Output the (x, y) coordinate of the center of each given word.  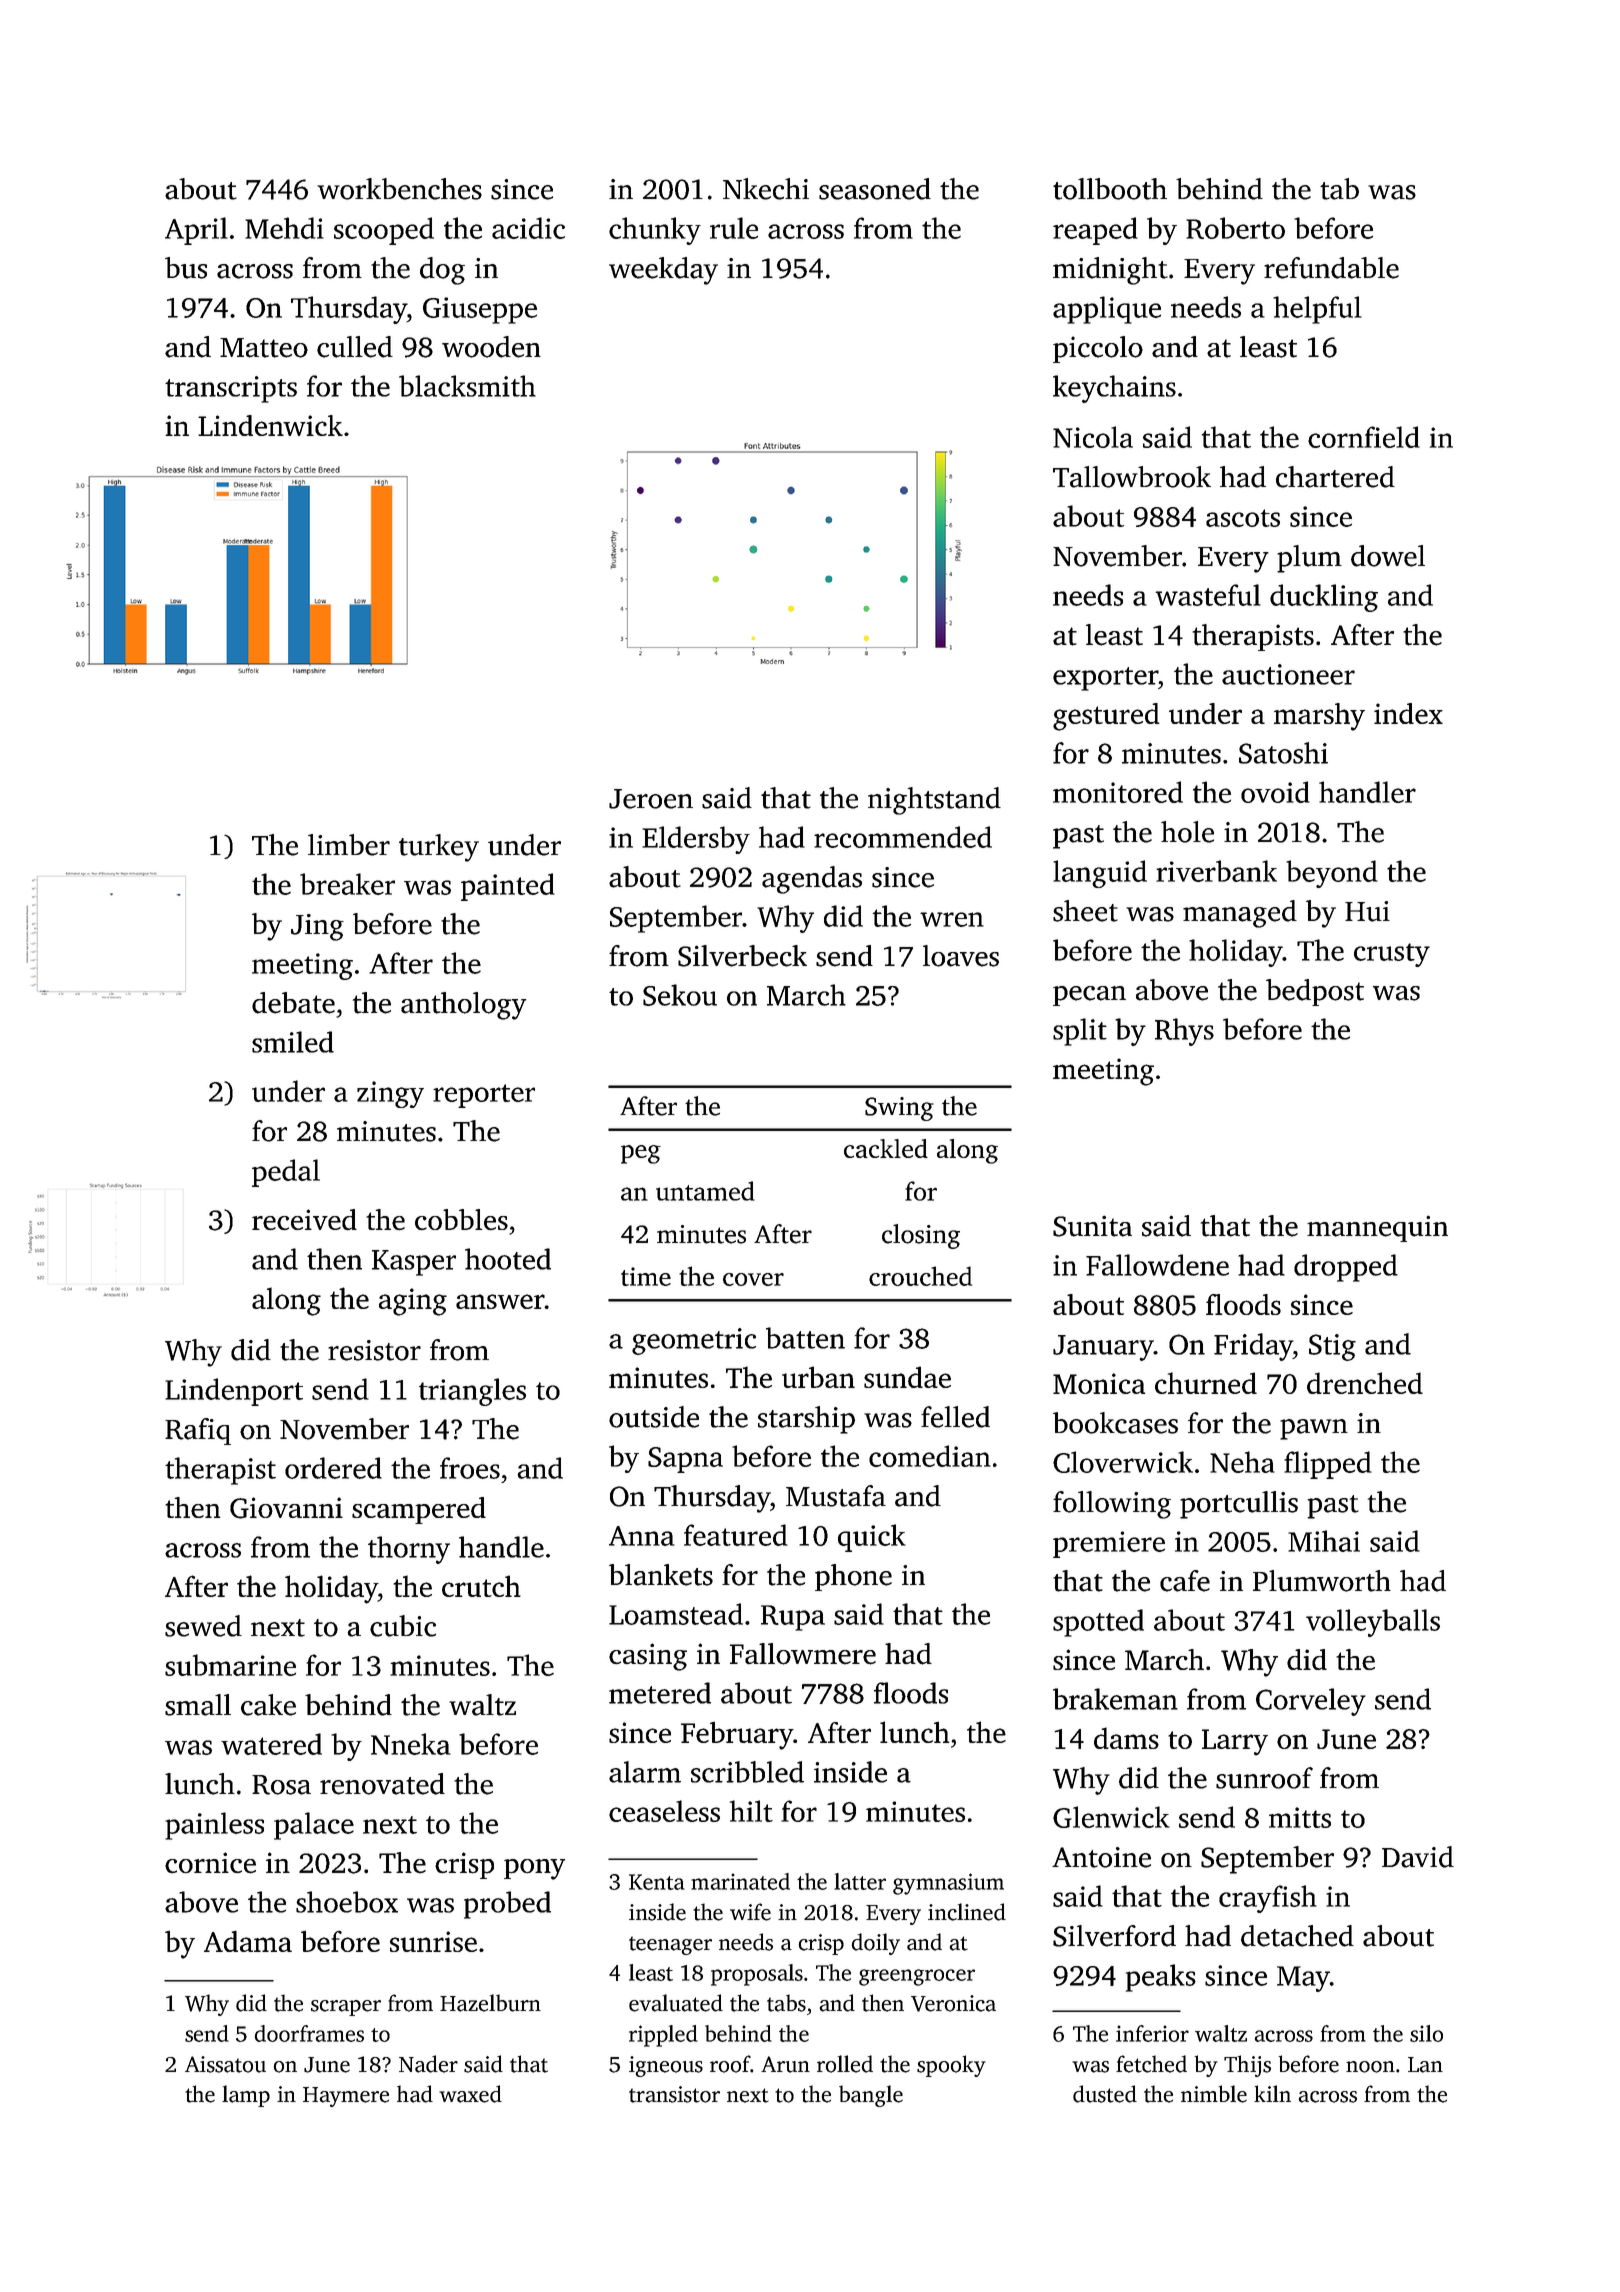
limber (349, 845)
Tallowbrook (1132, 477)
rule (734, 228)
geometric (694, 1341)
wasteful (1208, 595)
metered (660, 1693)
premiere (1109, 1544)
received (304, 1219)
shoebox (347, 1902)
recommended (903, 837)
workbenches (399, 189)
